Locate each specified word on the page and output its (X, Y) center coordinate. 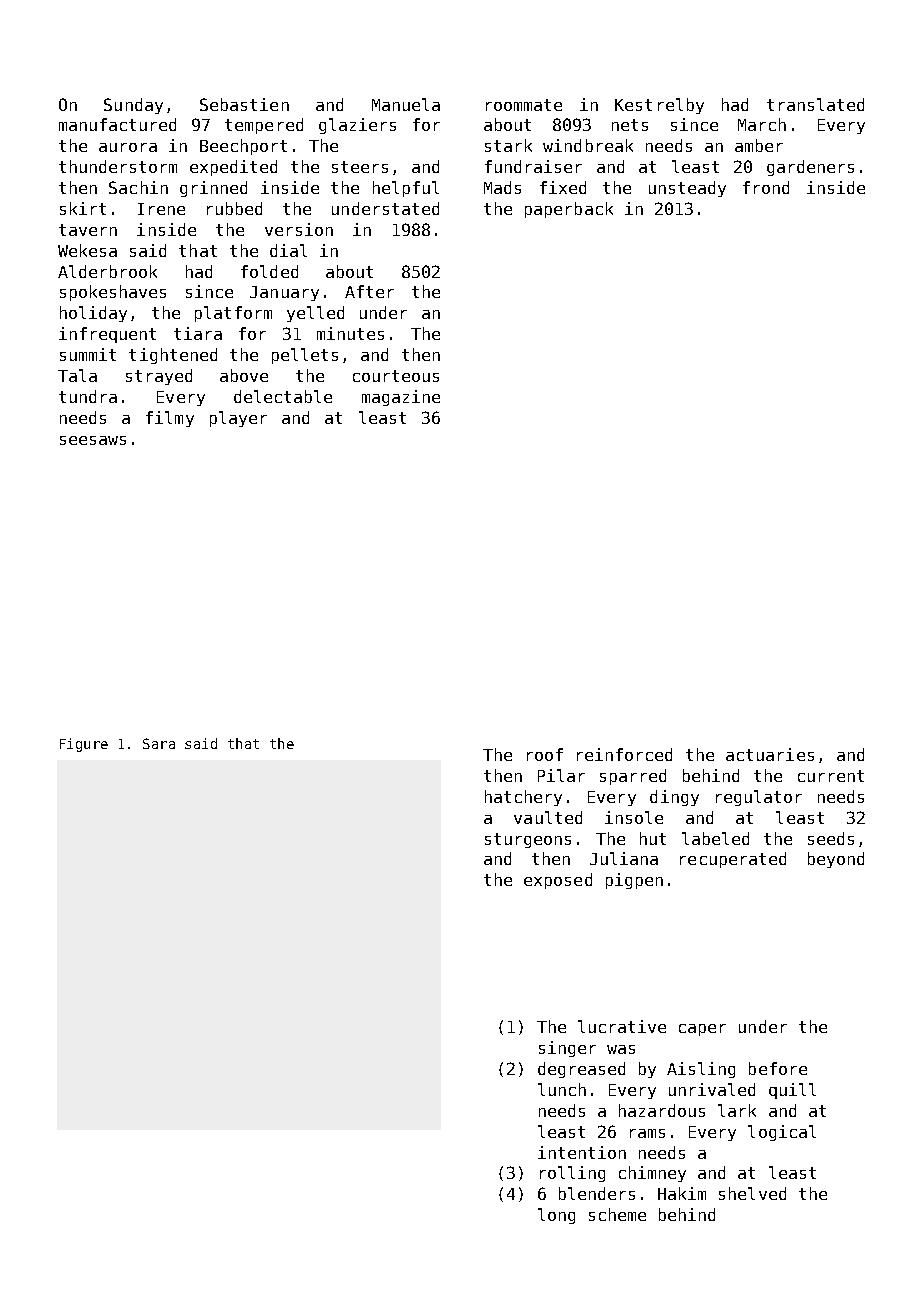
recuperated (733, 860)
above (244, 375)
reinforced (624, 754)
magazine (401, 398)
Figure (84, 745)
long (556, 1216)
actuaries (770, 754)
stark (508, 145)
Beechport (243, 147)
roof (545, 754)
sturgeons (528, 840)
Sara (159, 743)
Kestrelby (659, 106)
